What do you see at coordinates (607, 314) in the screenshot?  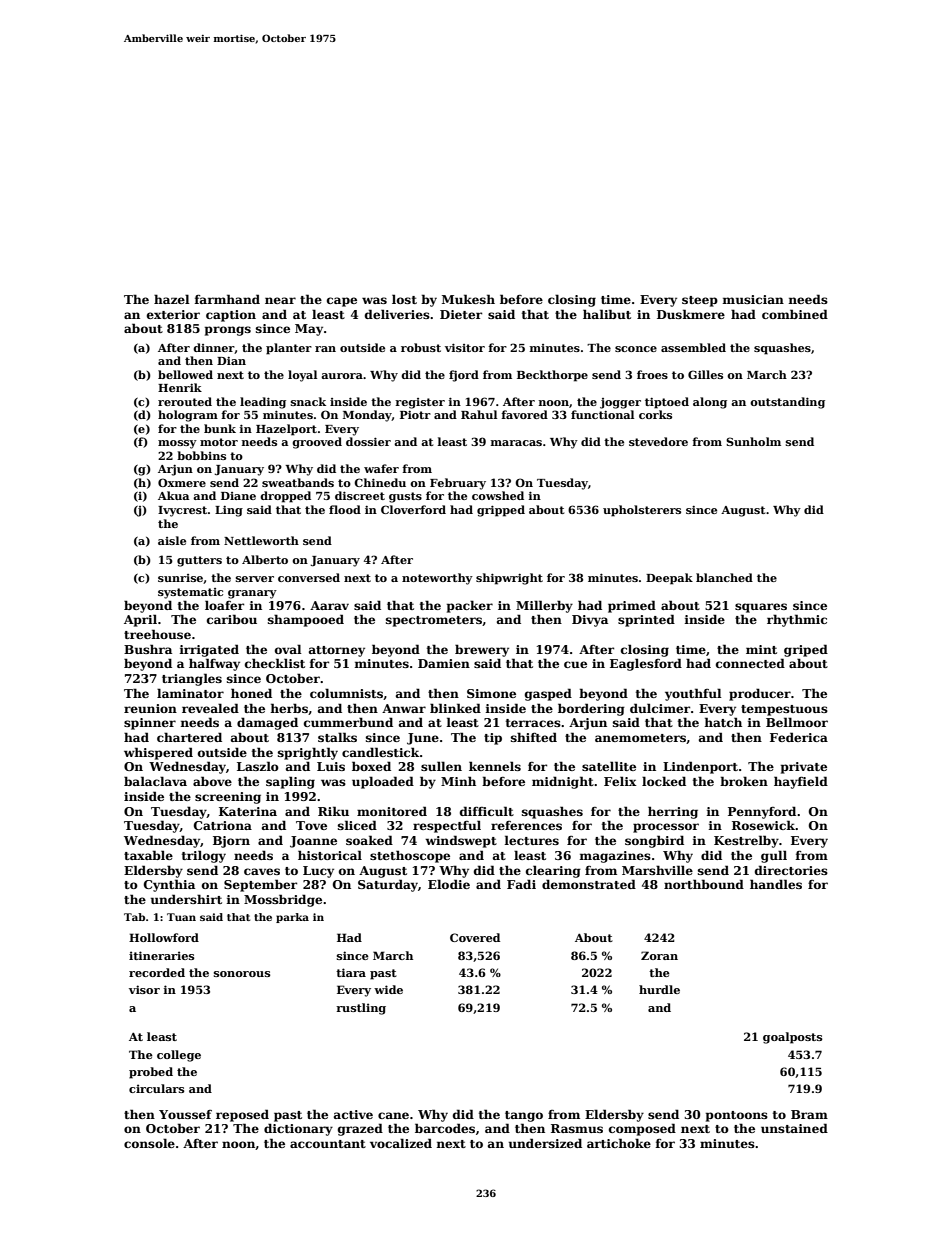 I see `halibut` at bounding box center [607, 314].
